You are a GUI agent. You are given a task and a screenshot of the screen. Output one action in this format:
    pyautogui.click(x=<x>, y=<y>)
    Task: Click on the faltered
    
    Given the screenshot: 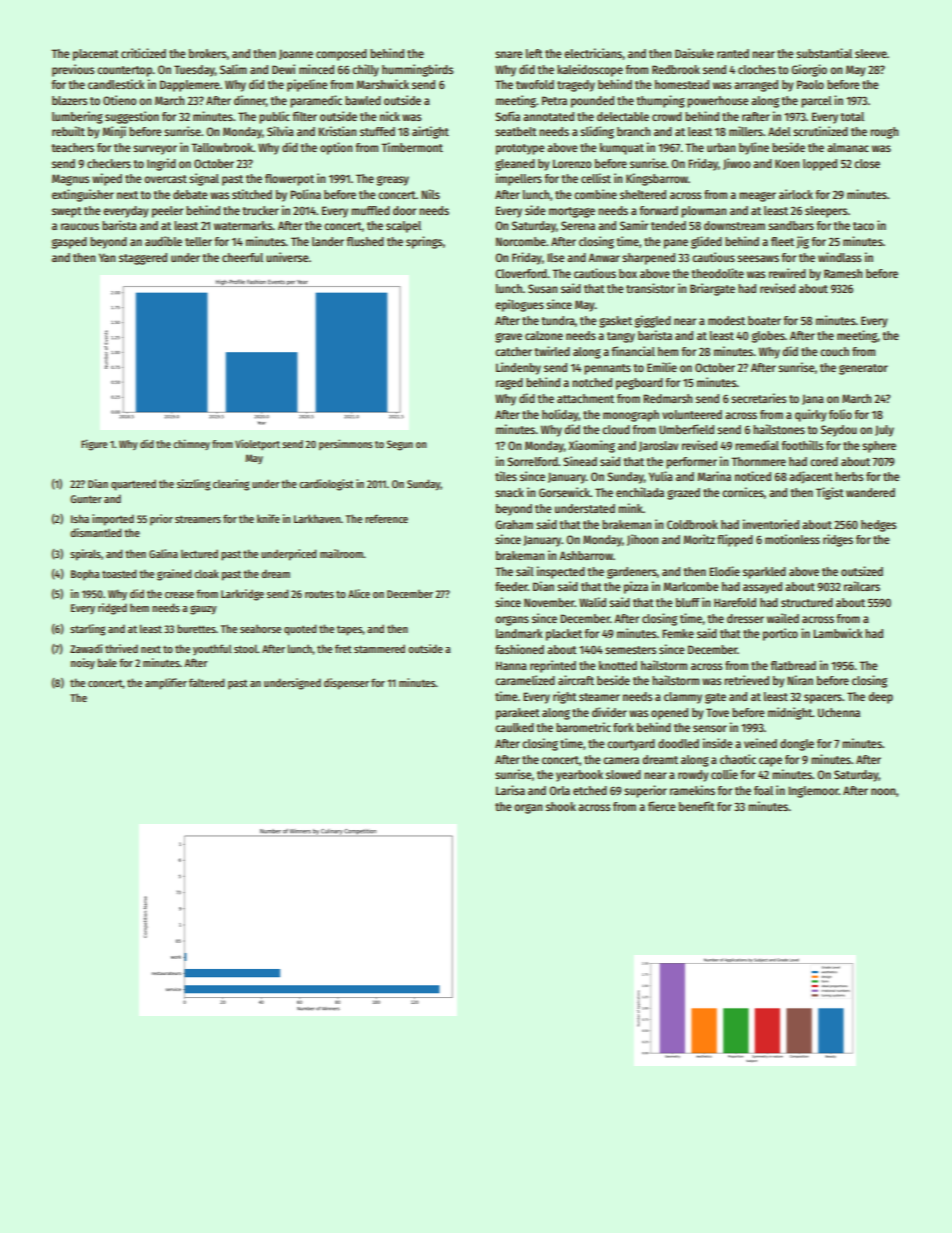 What is the action you would take?
    pyautogui.click(x=207, y=682)
